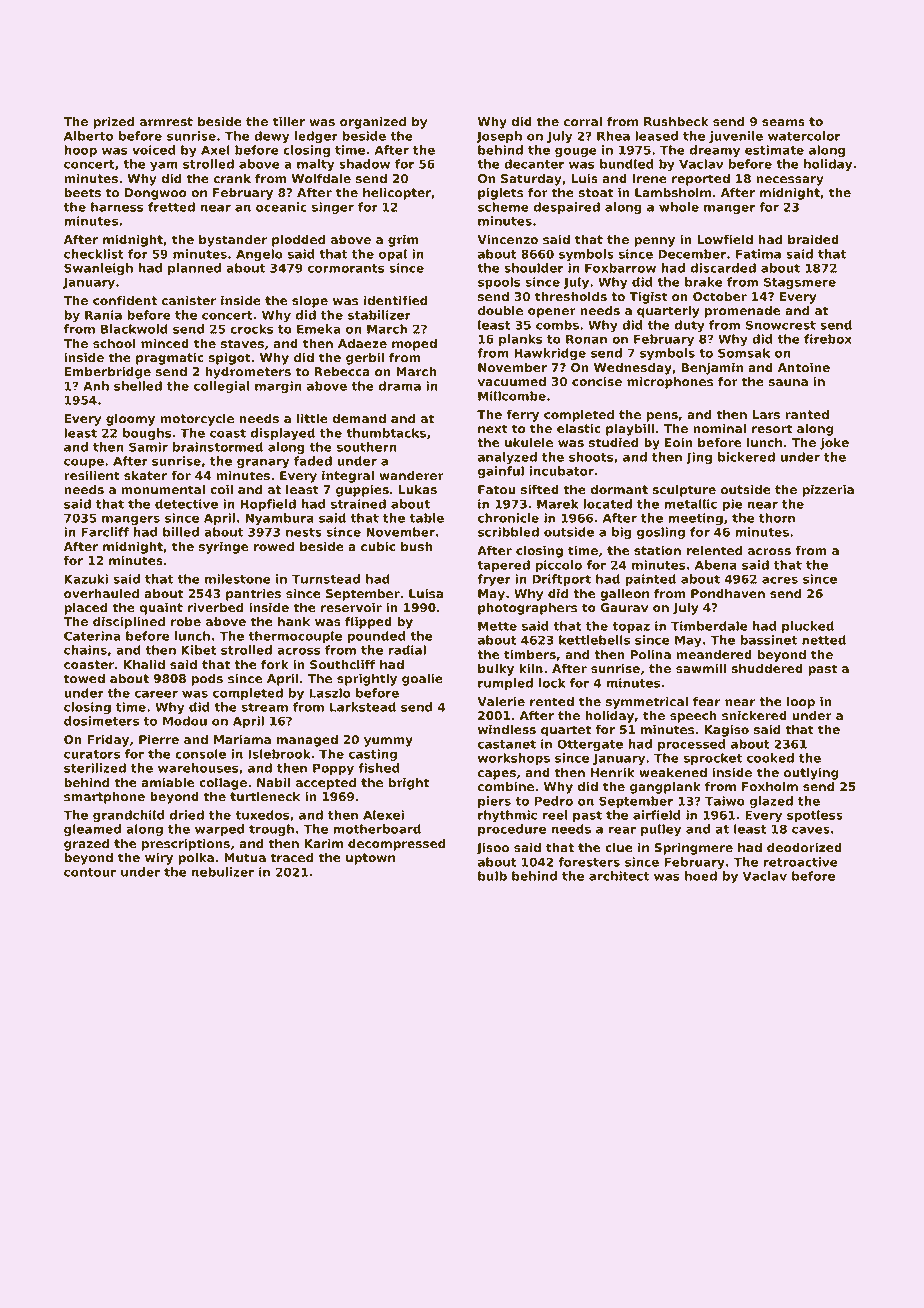 This image has height=1308, width=924. Describe the element at coordinates (223, 784) in the image. I see `collage` at that location.
